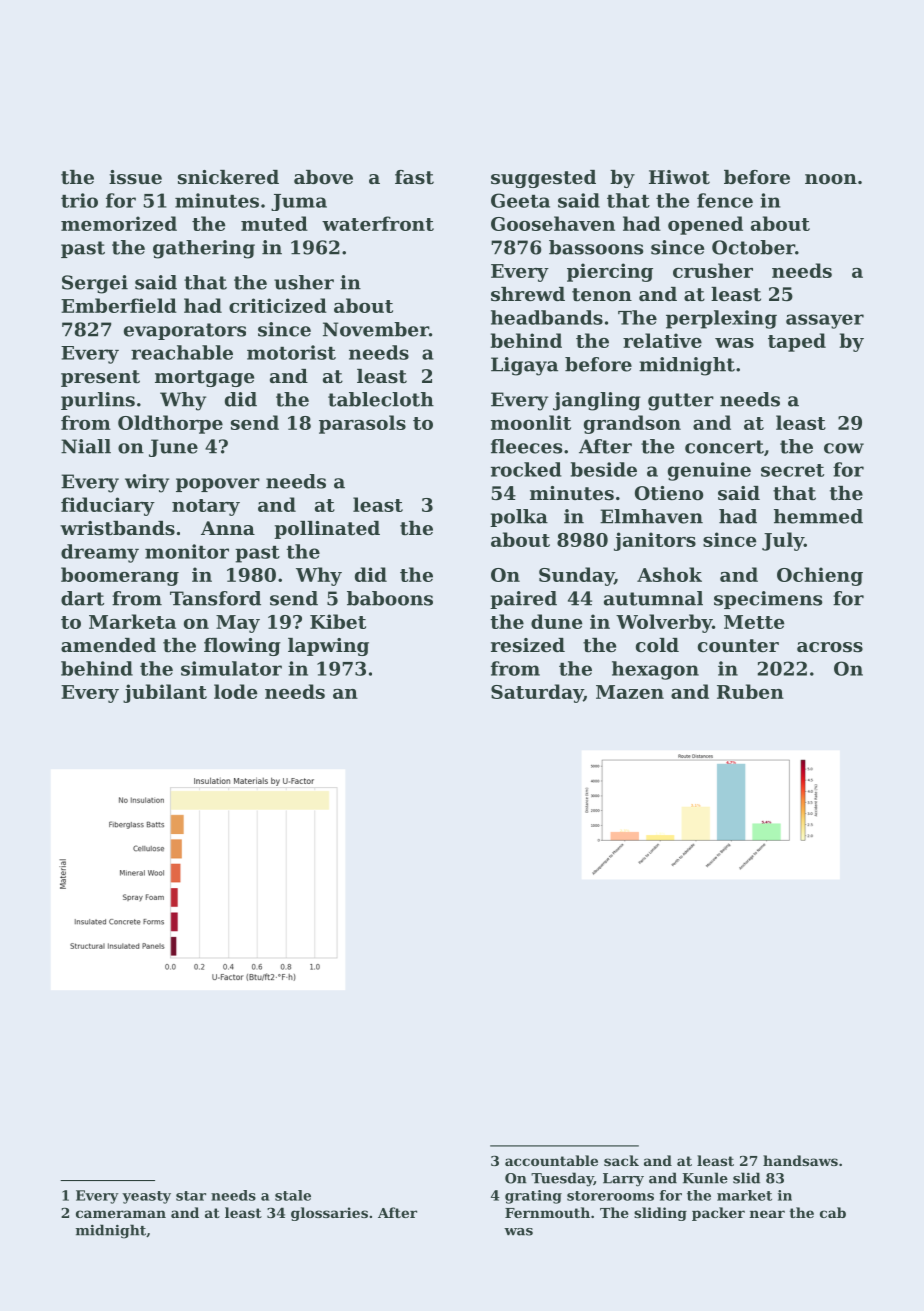 Image resolution: width=924 pixels, height=1311 pixels. What do you see at coordinates (621, 1160) in the screenshot?
I see `sack` at bounding box center [621, 1160].
